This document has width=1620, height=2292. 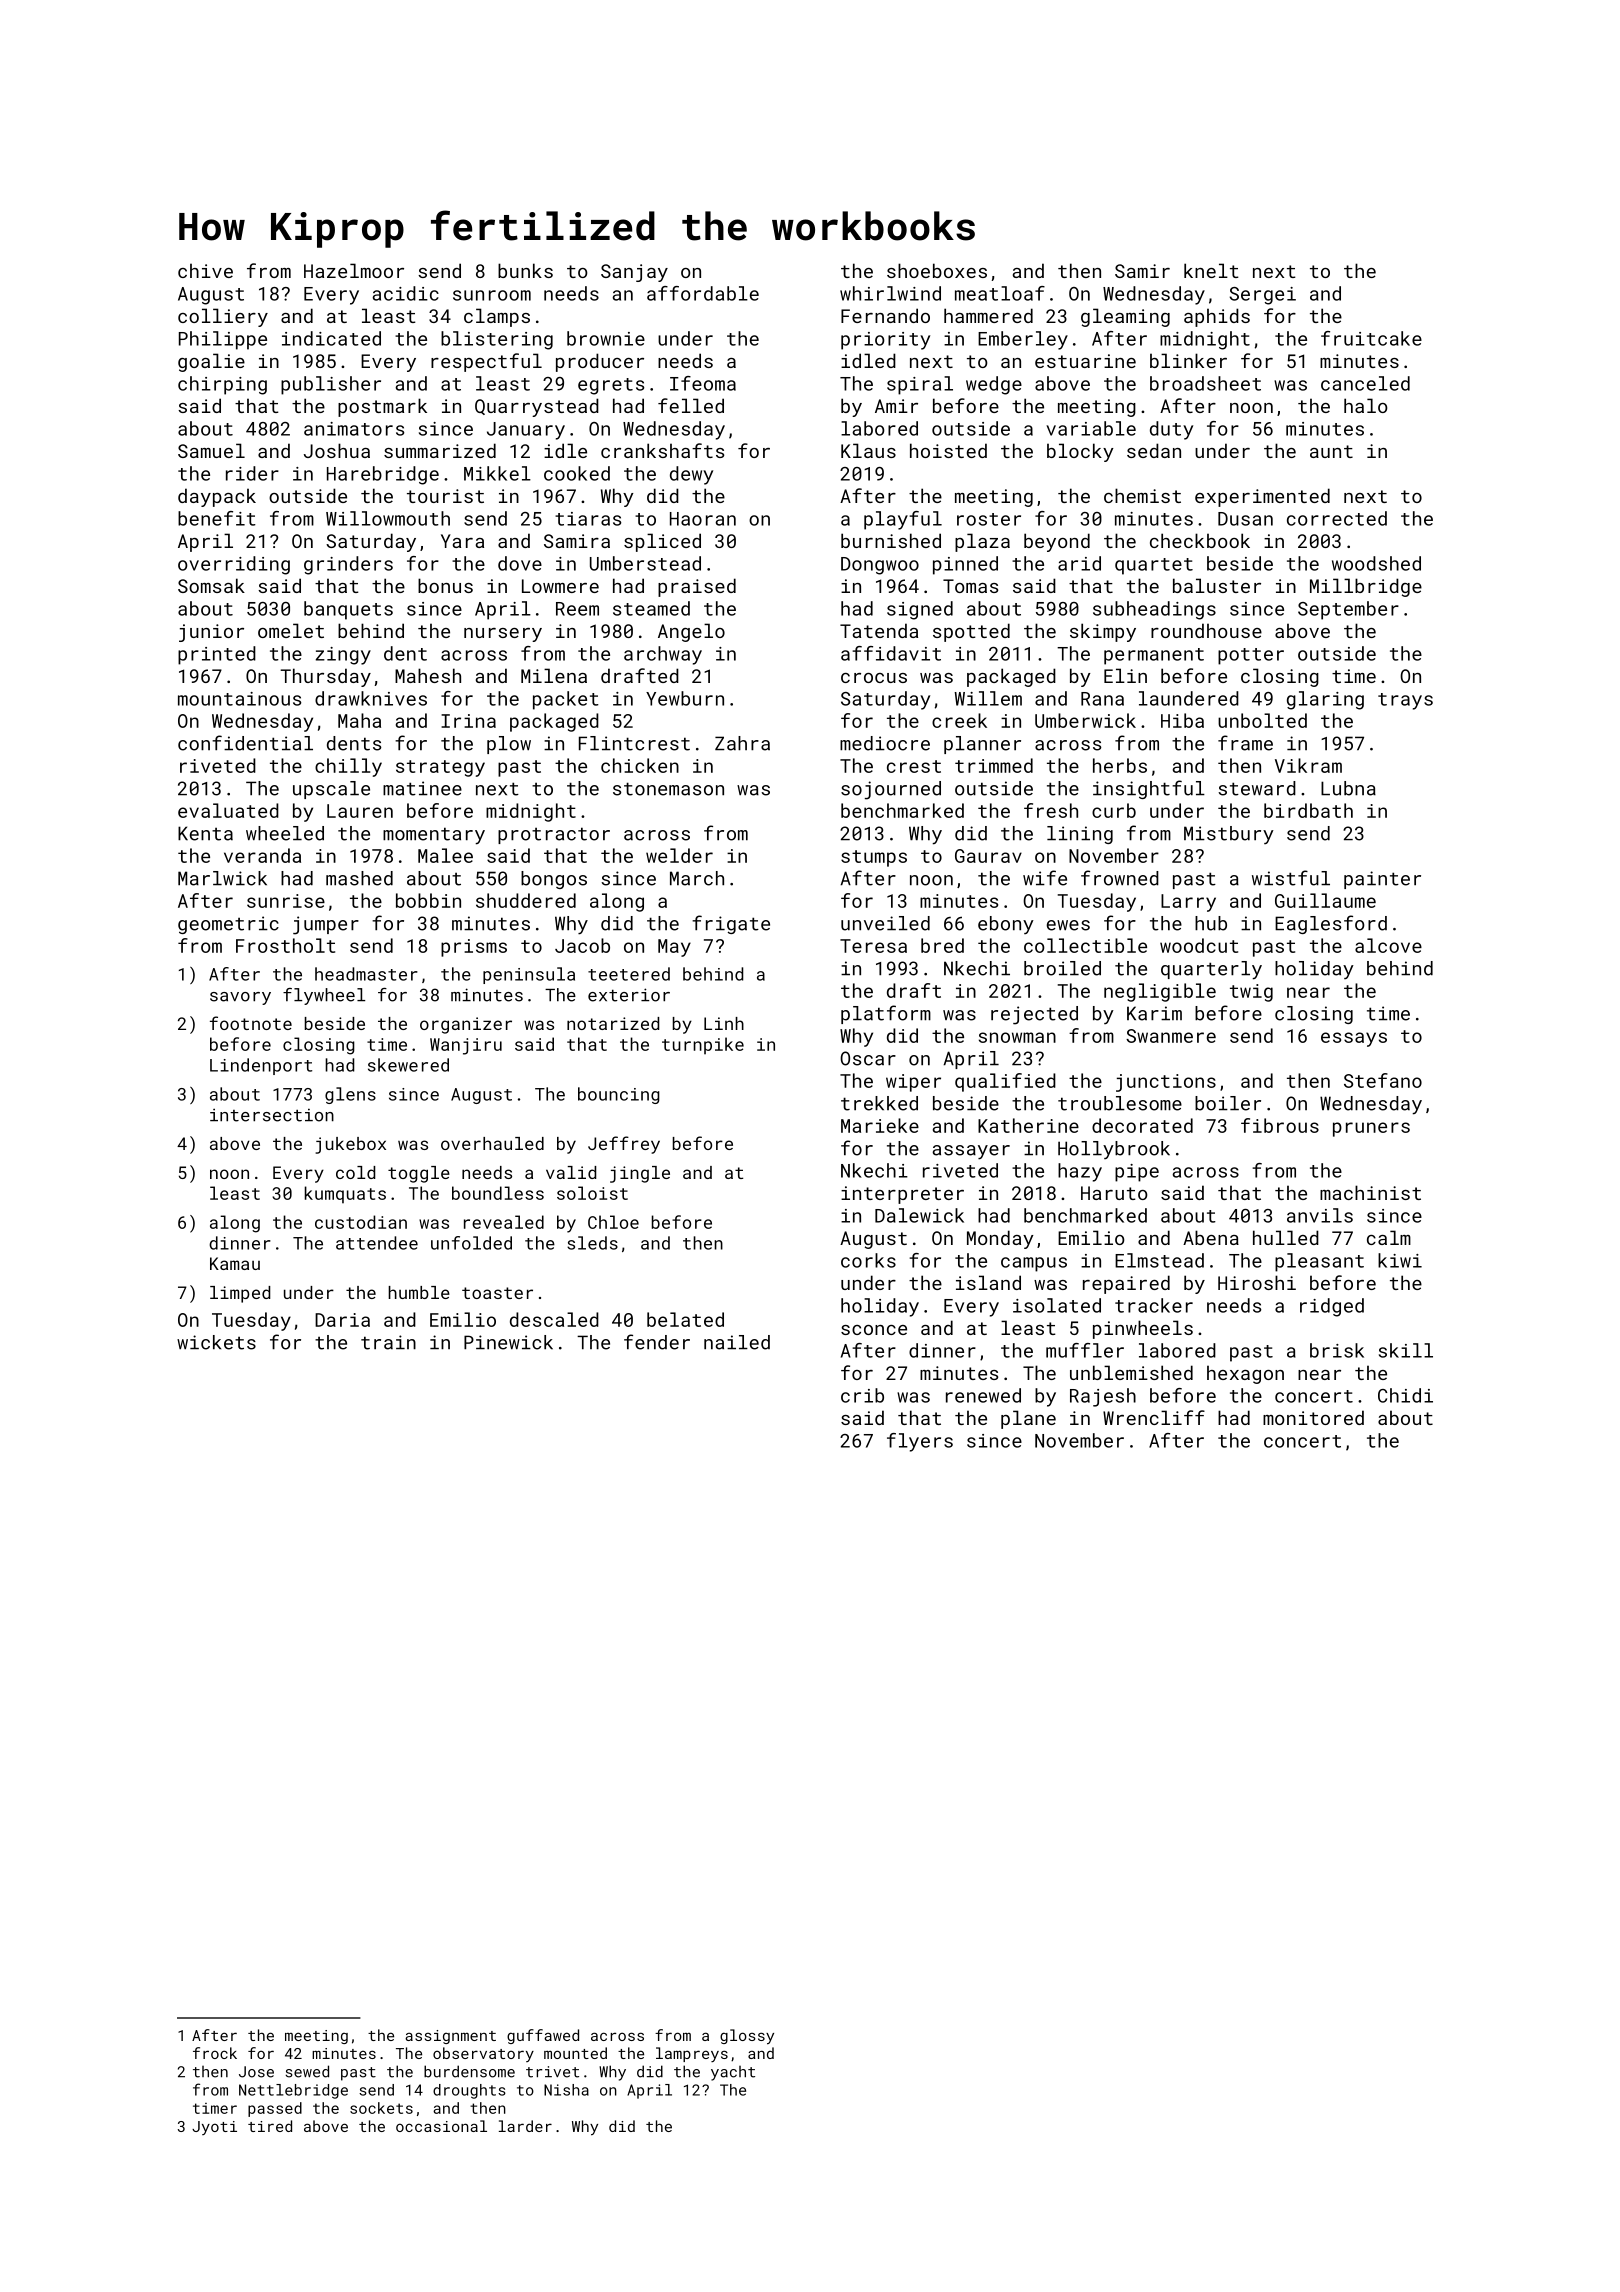 I want to click on Wrencliff, so click(x=1154, y=1417).
